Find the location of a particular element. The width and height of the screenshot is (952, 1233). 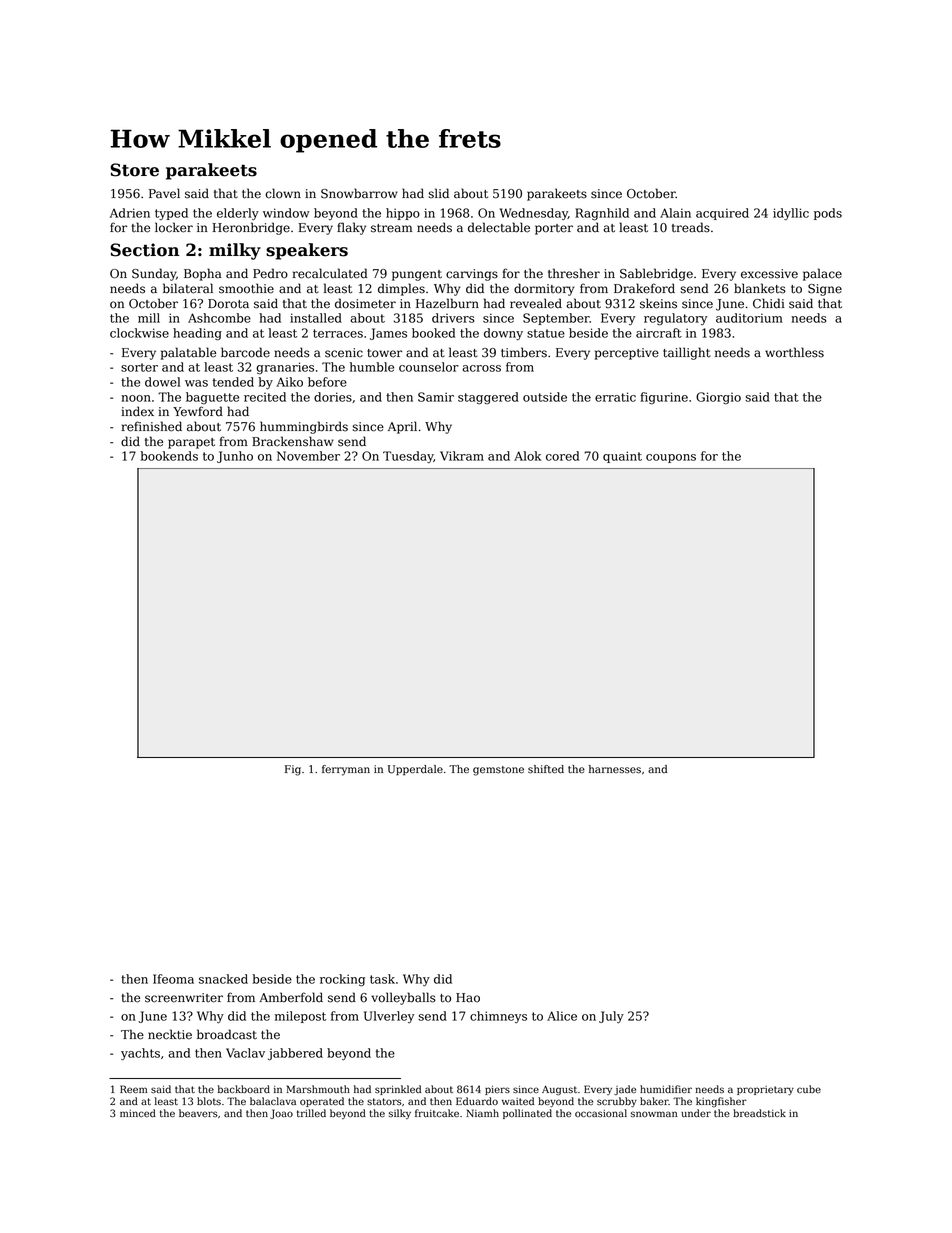

beavers is located at coordinates (198, 1113).
